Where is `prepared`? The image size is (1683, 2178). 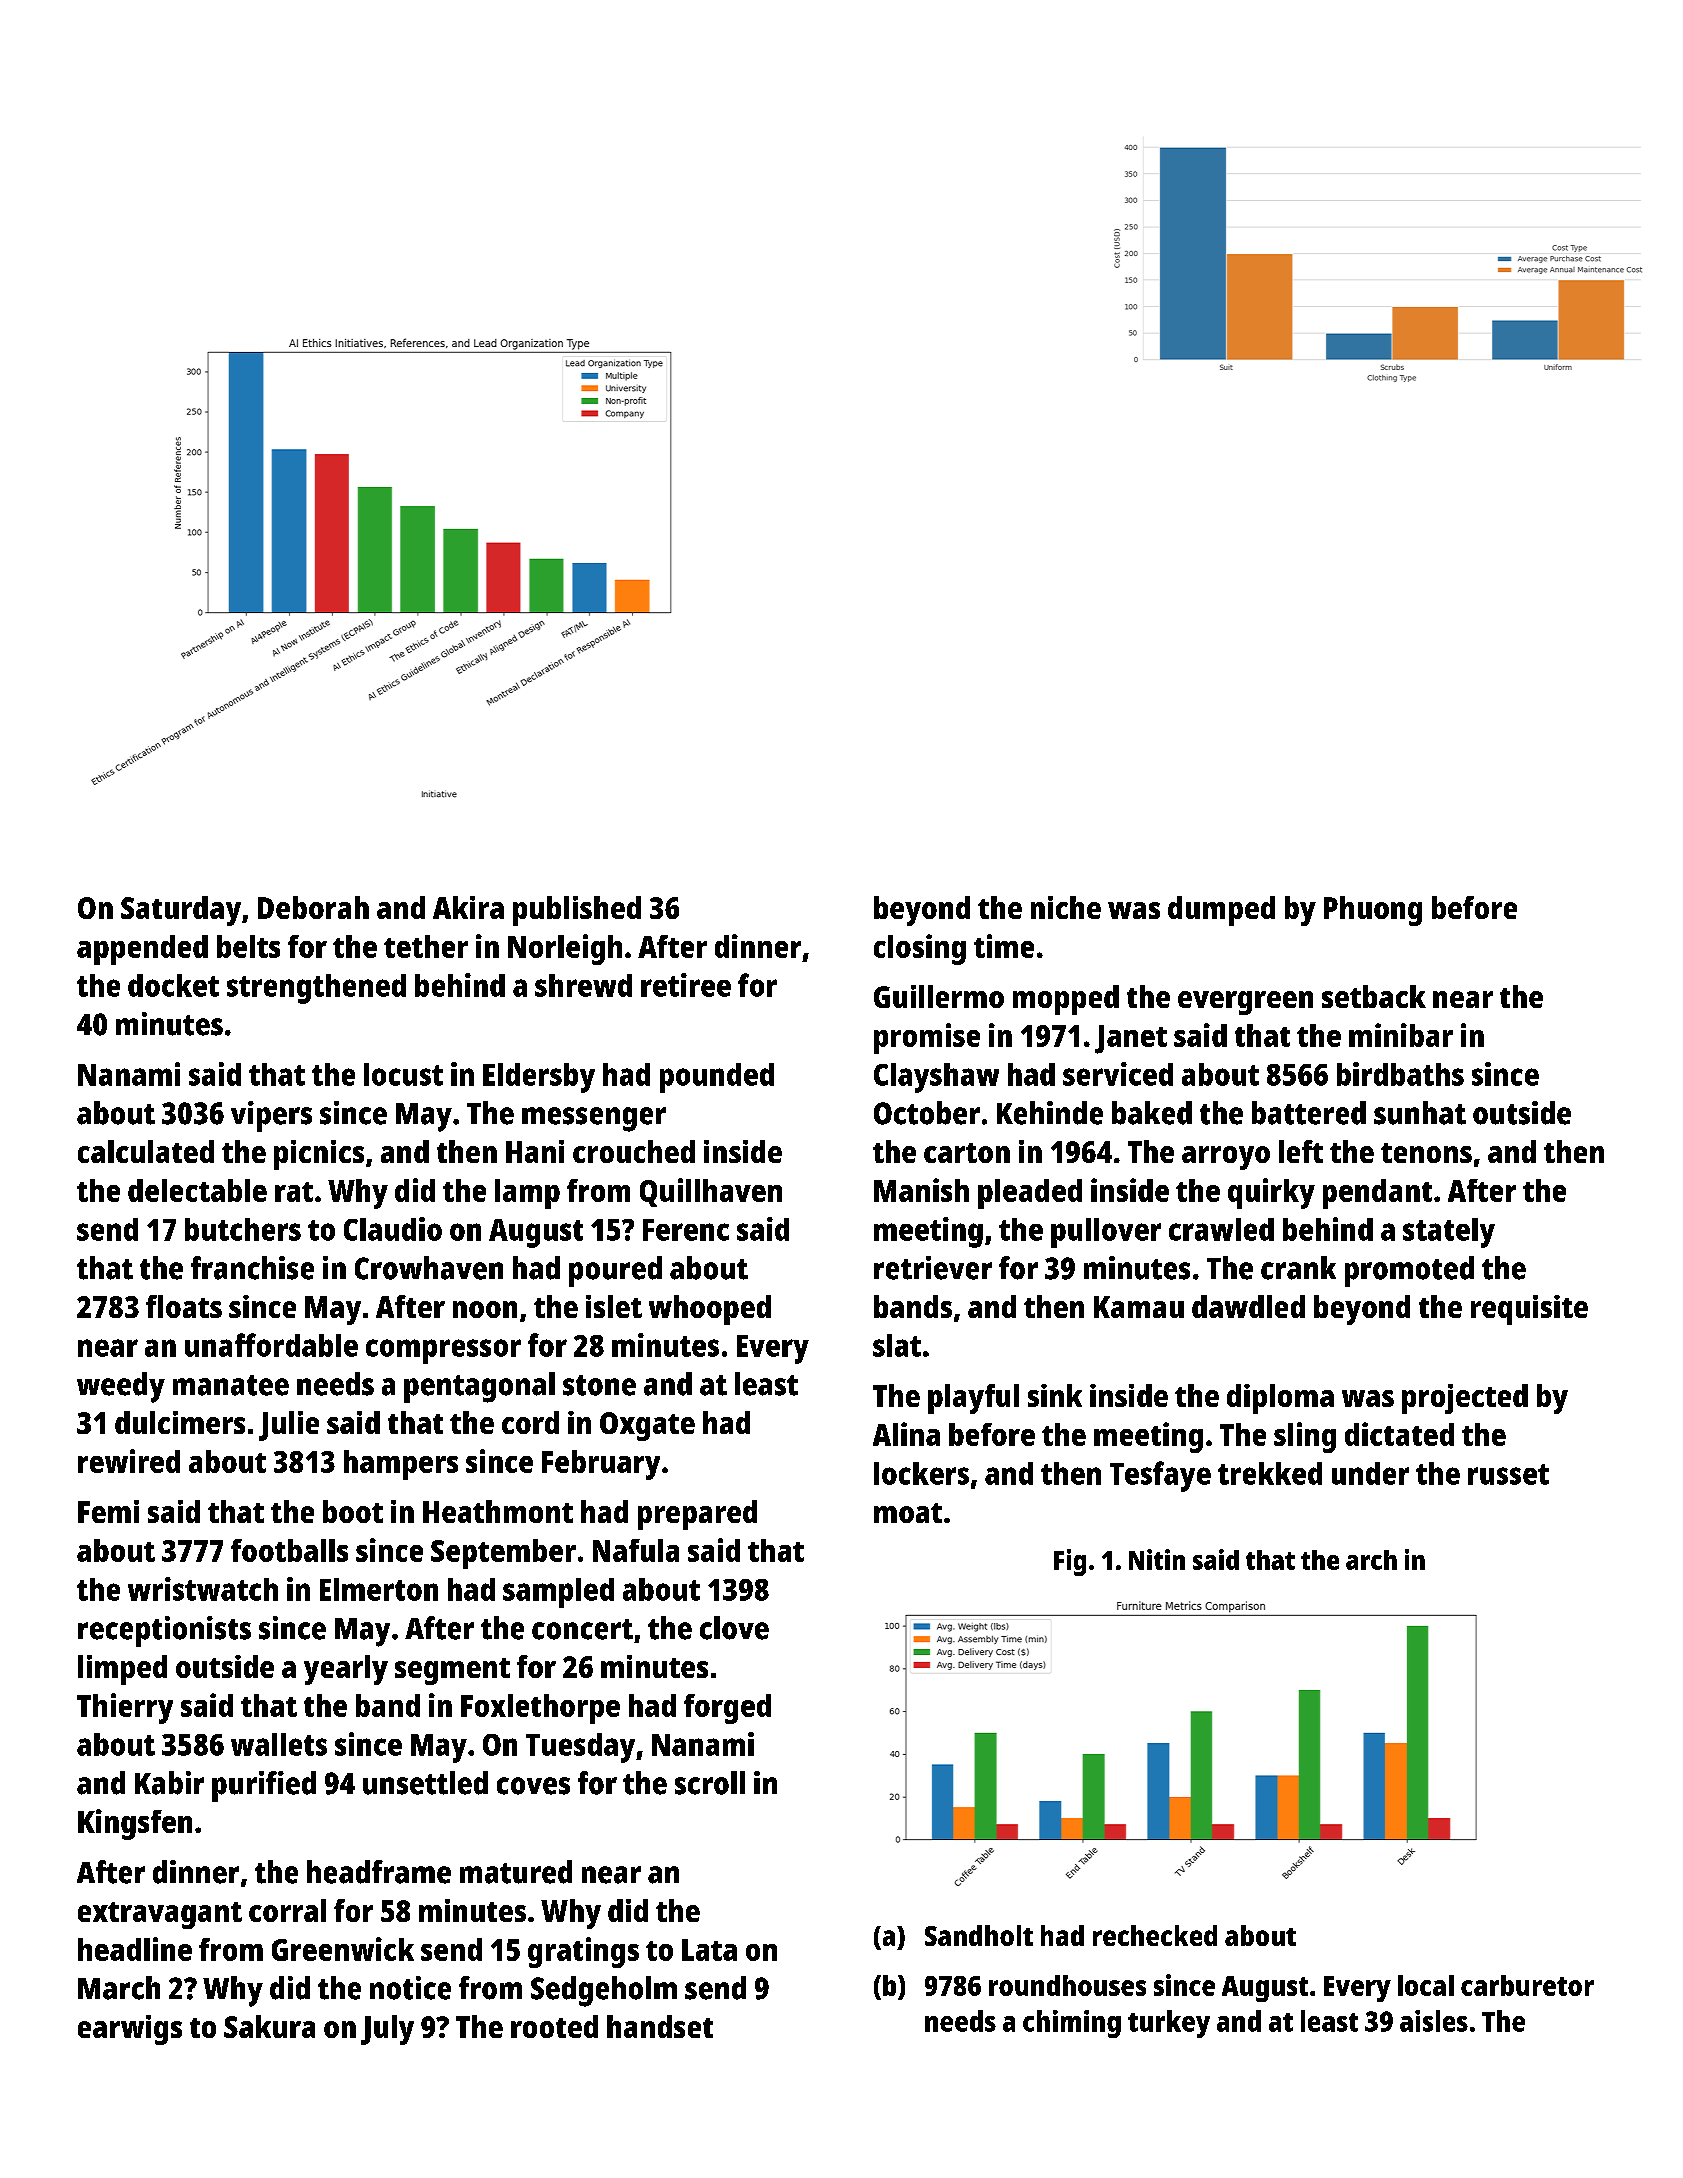
prepared is located at coordinates (697, 1515).
